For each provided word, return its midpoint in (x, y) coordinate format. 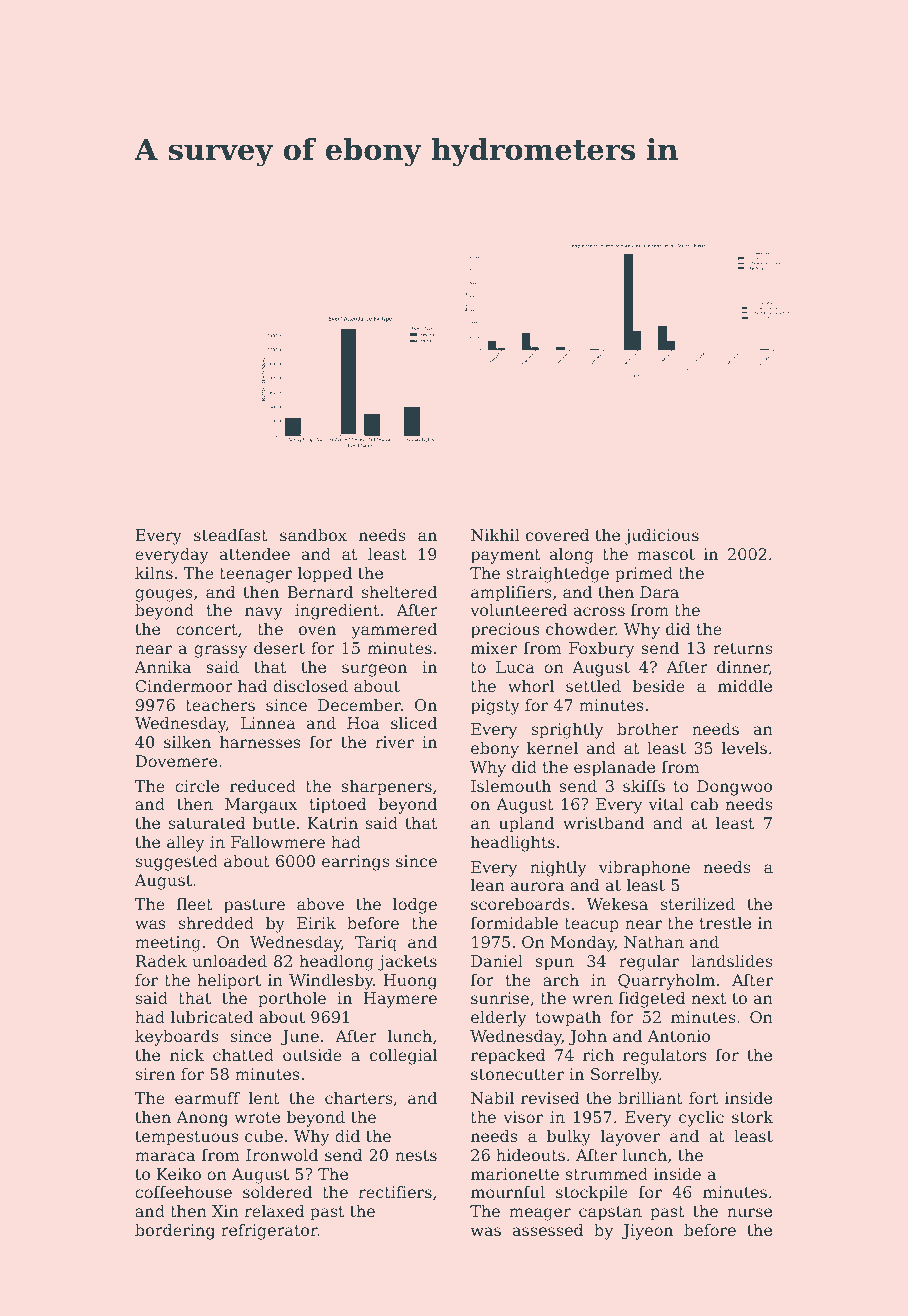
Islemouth (511, 786)
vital (666, 804)
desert (279, 648)
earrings (355, 863)
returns (742, 648)
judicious (661, 537)
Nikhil (495, 535)
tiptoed (338, 806)
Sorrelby (625, 1076)
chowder (581, 629)
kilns (154, 573)
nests (416, 1155)
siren (155, 1074)
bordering (175, 1232)
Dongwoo (734, 788)
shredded (216, 923)
